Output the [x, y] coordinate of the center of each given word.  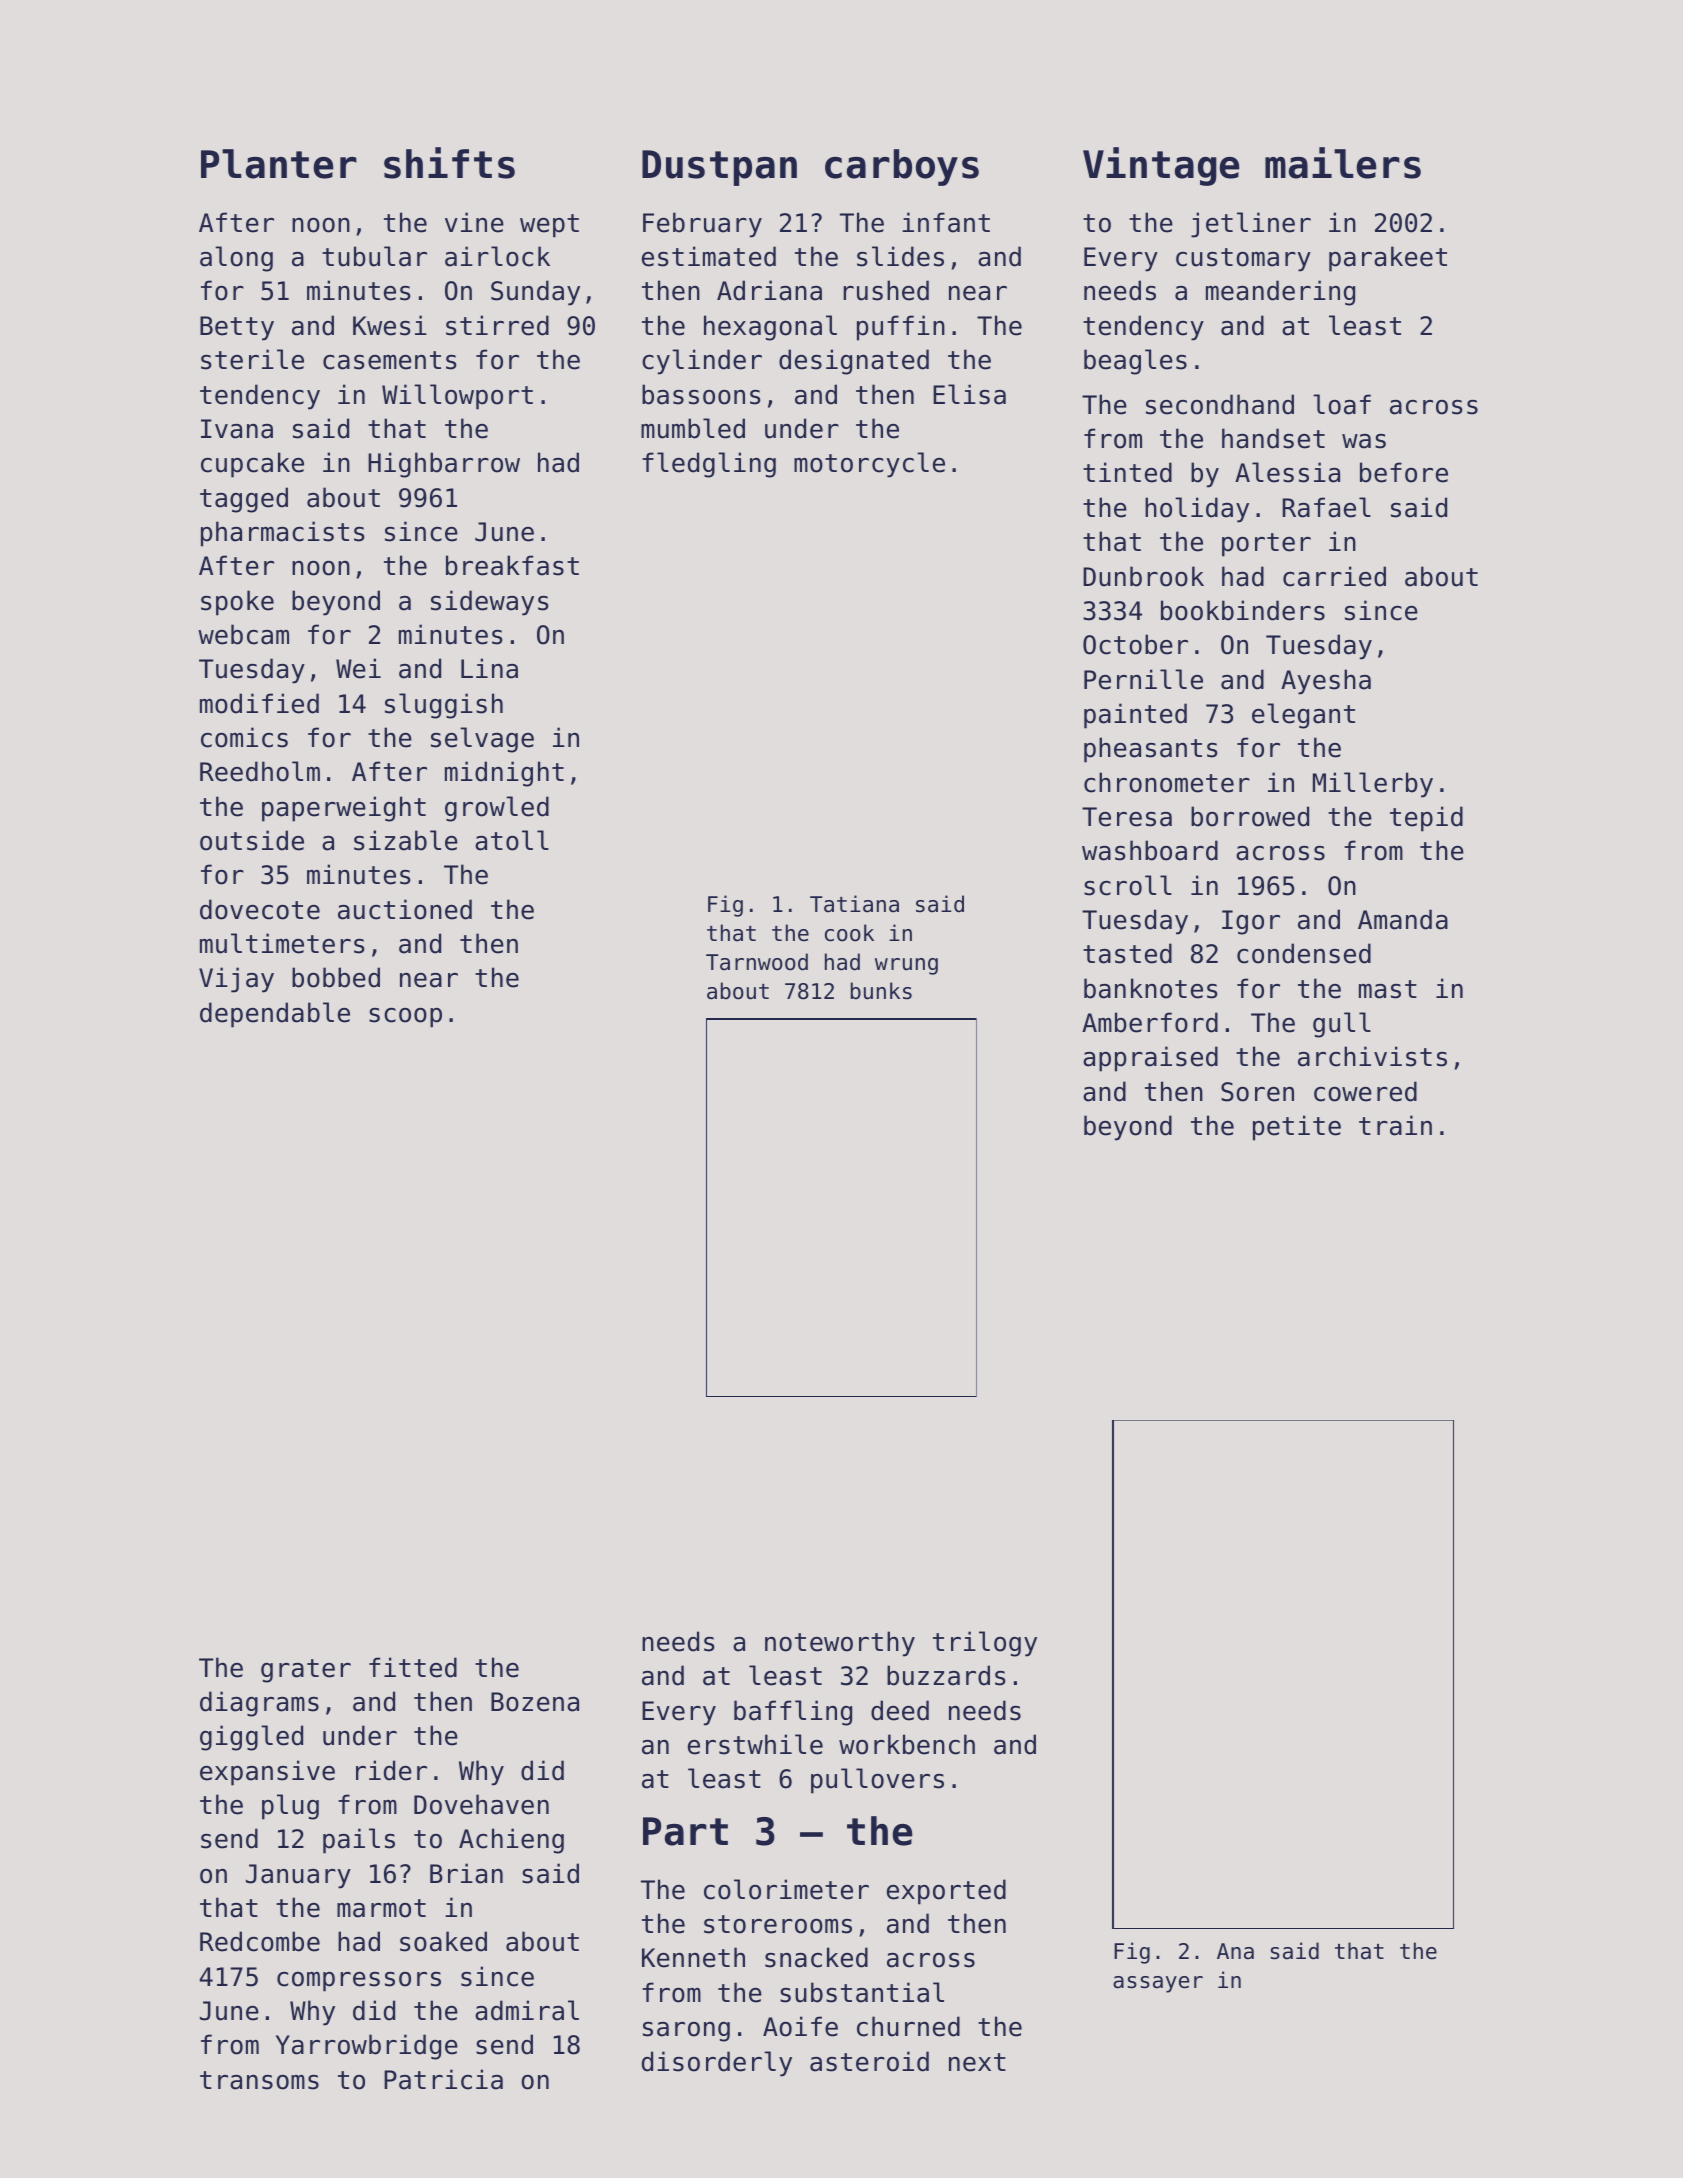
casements [389, 360]
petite [1297, 1128]
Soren [1257, 1092]
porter [1266, 545]
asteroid [869, 2061]
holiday [1197, 510]
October [1135, 644]
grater [306, 1671]
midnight [504, 774]
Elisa [969, 394]
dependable [275, 1015]
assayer [1158, 1984]
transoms [259, 2080]
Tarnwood [757, 962]
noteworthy [840, 1644]
